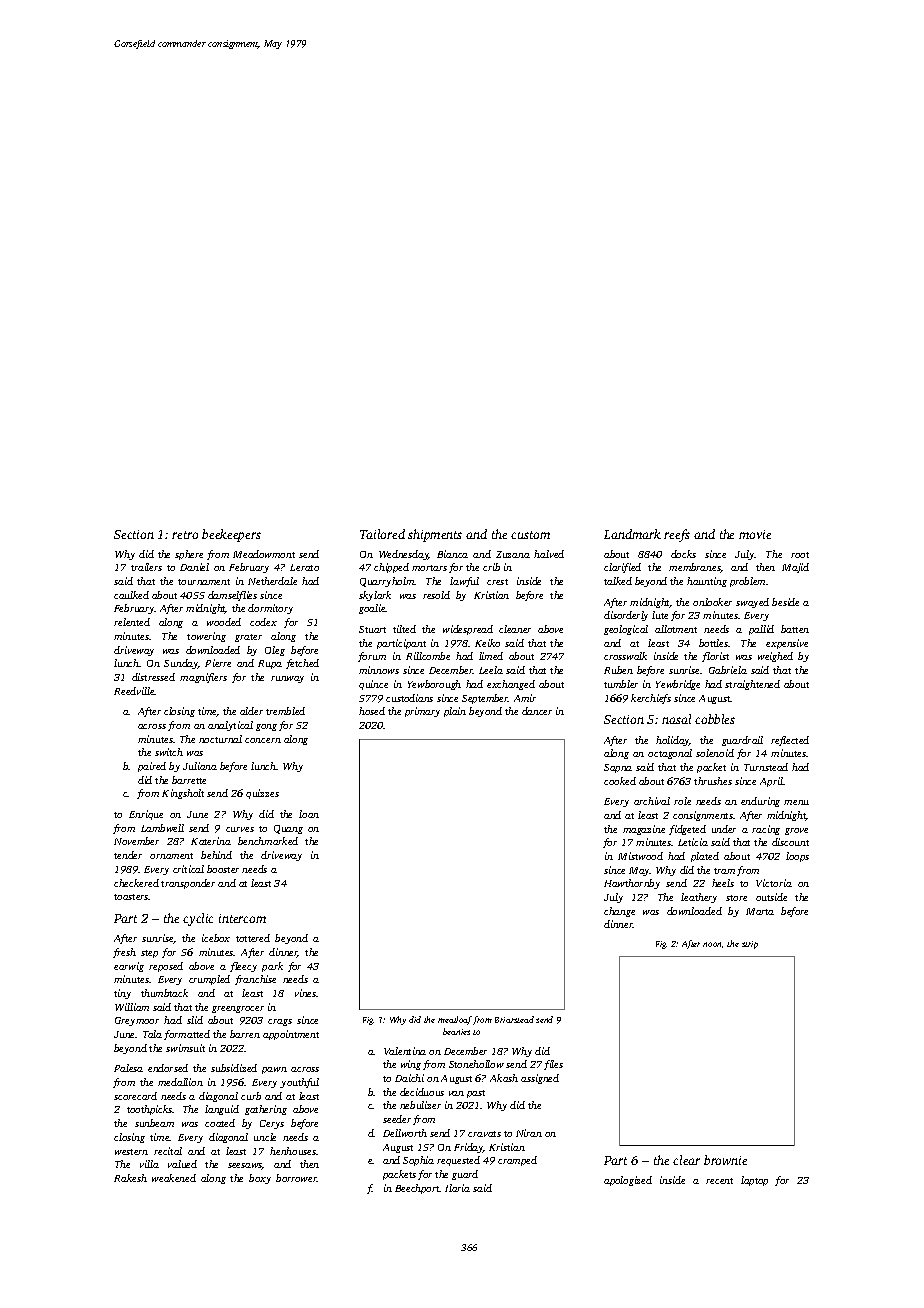  What do you see at coordinates (189, 780) in the document?
I see `barrette` at bounding box center [189, 780].
